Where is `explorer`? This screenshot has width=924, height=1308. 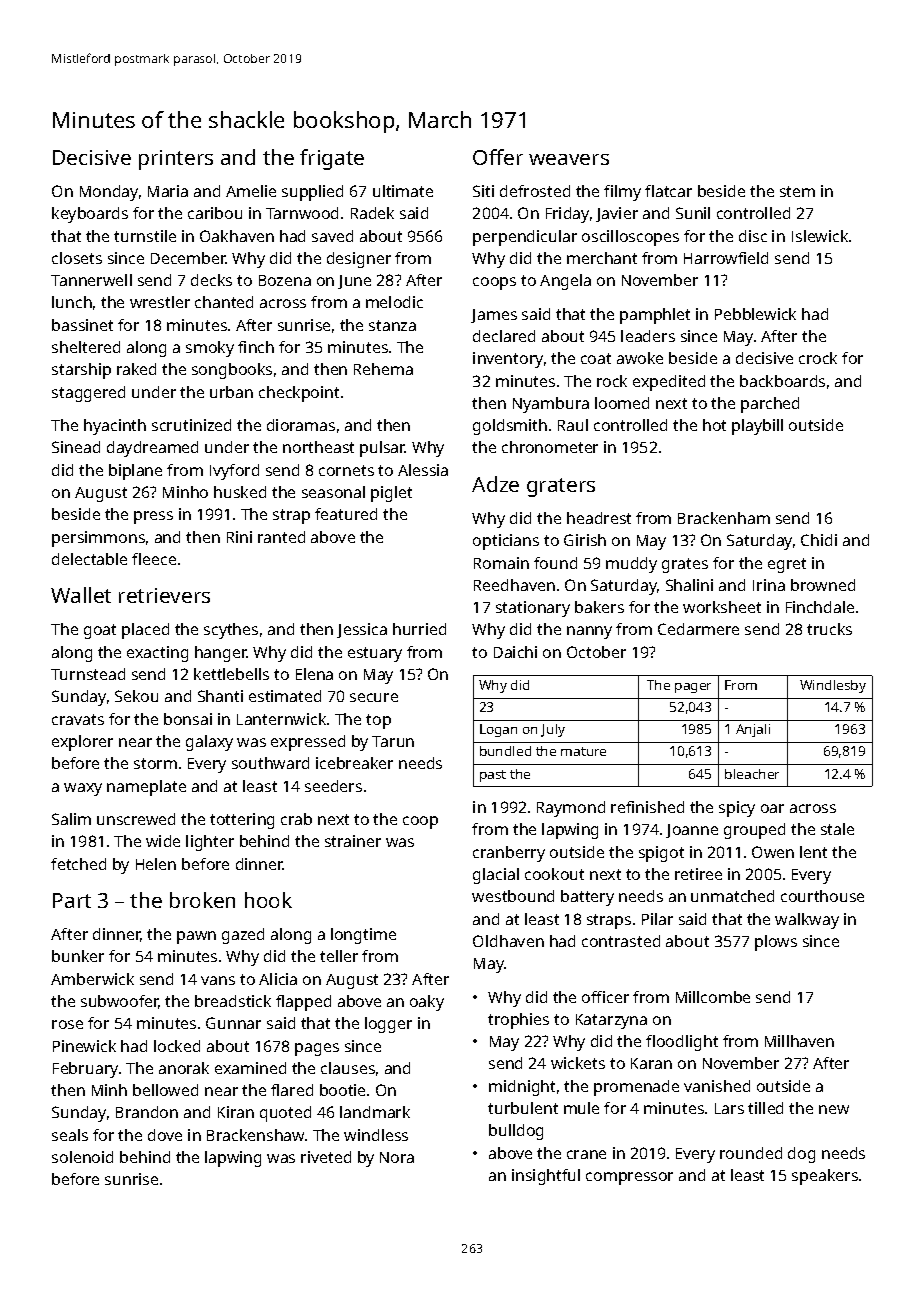
explorer is located at coordinates (82, 743).
